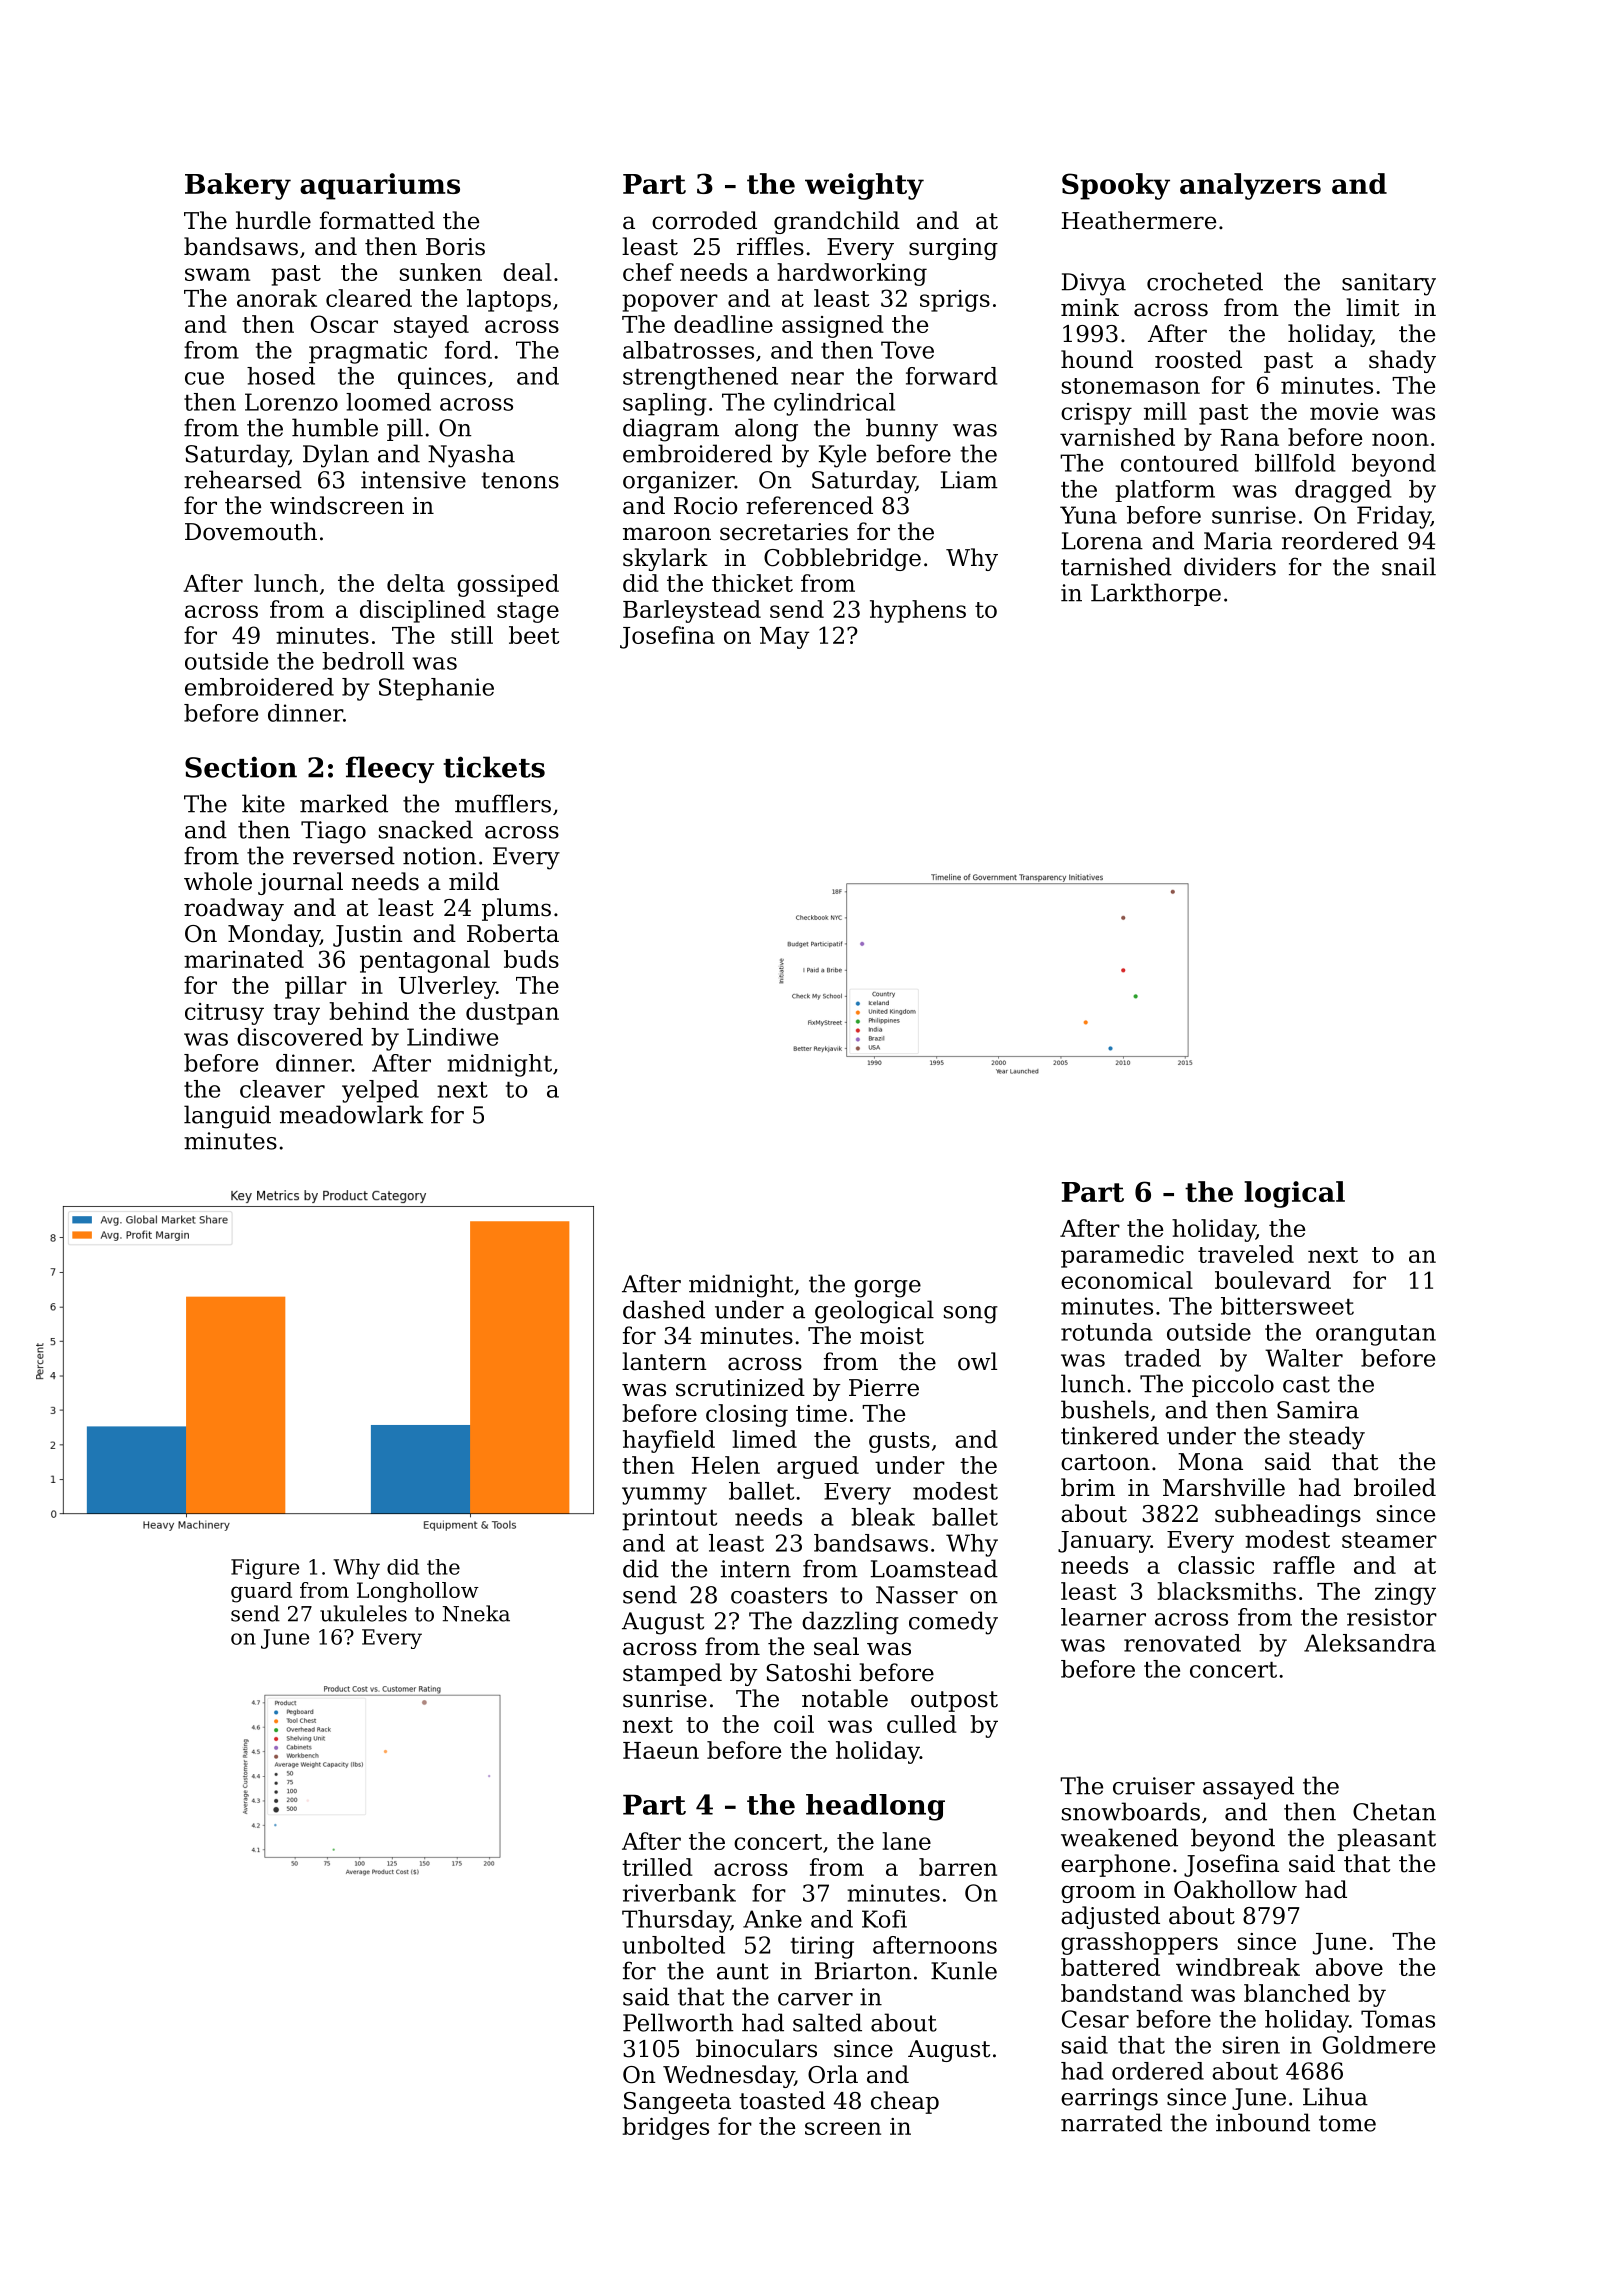 The image size is (1620, 2292). Describe the element at coordinates (380, 186) in the screenshot. I see `aquariums` at that location.
